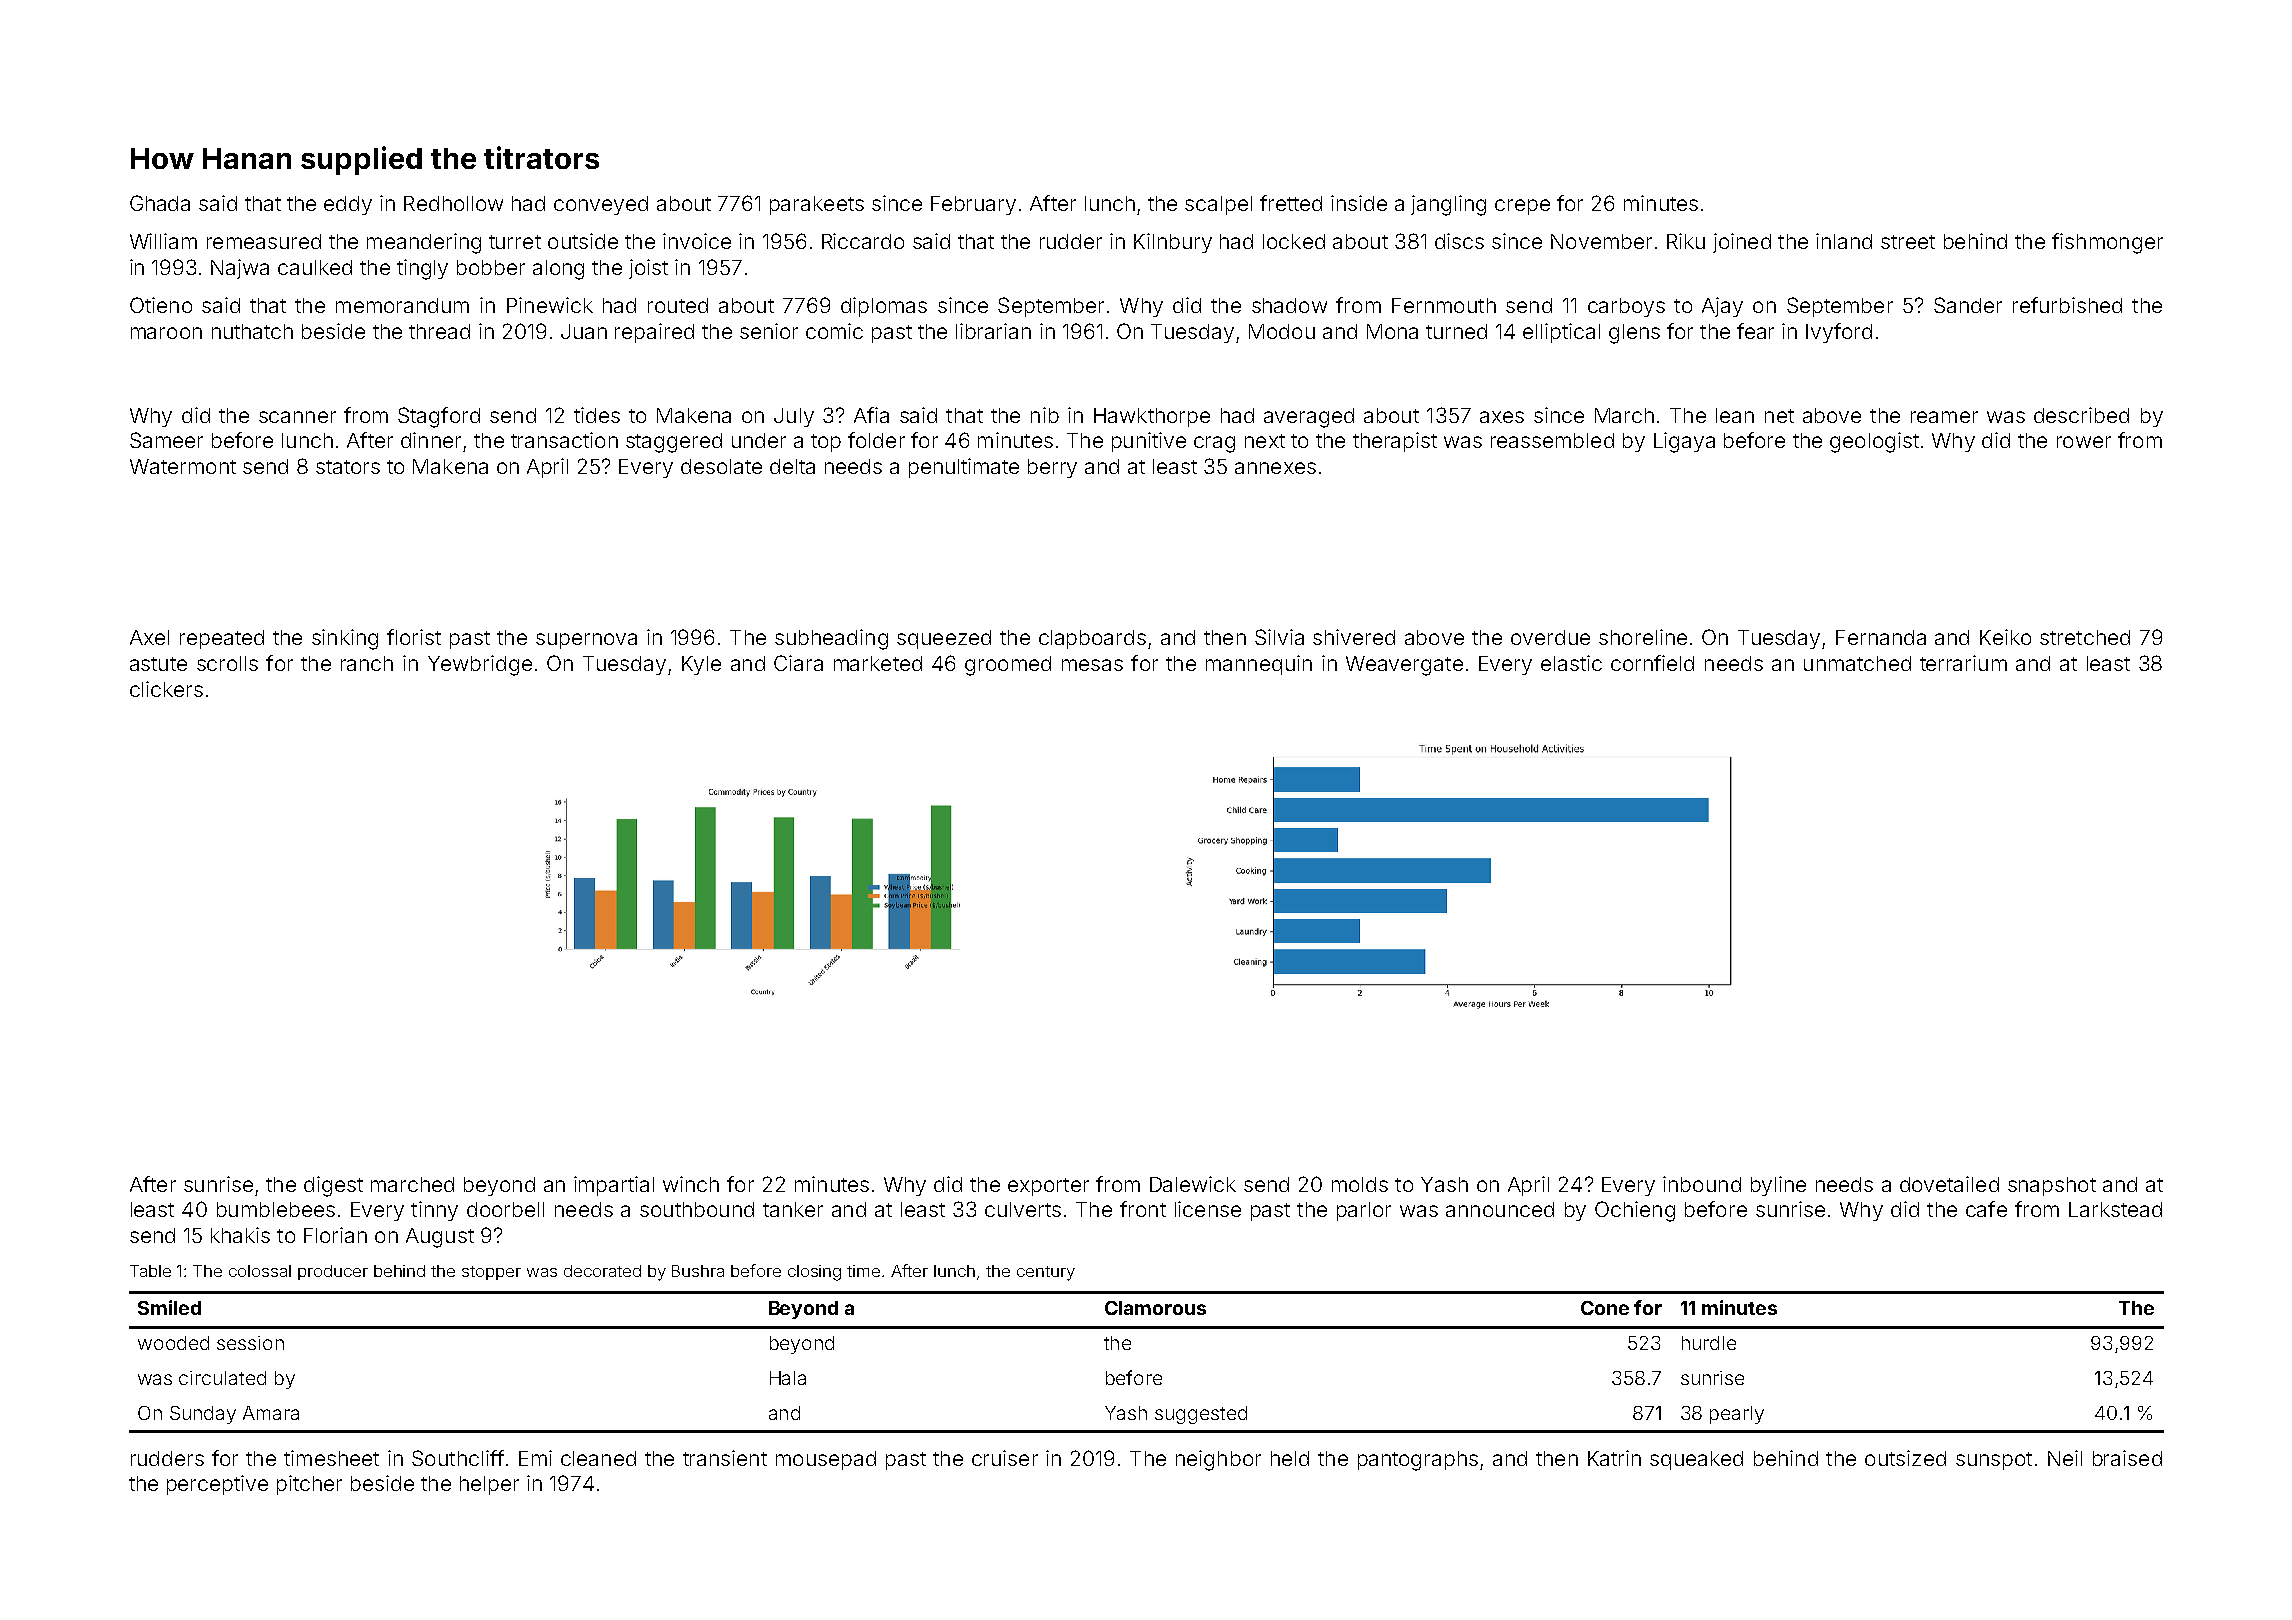 This image has height=1620, width=2292. Describe the element at coordinates (1605, 1308) in the image. I see `Cone` at that location.
